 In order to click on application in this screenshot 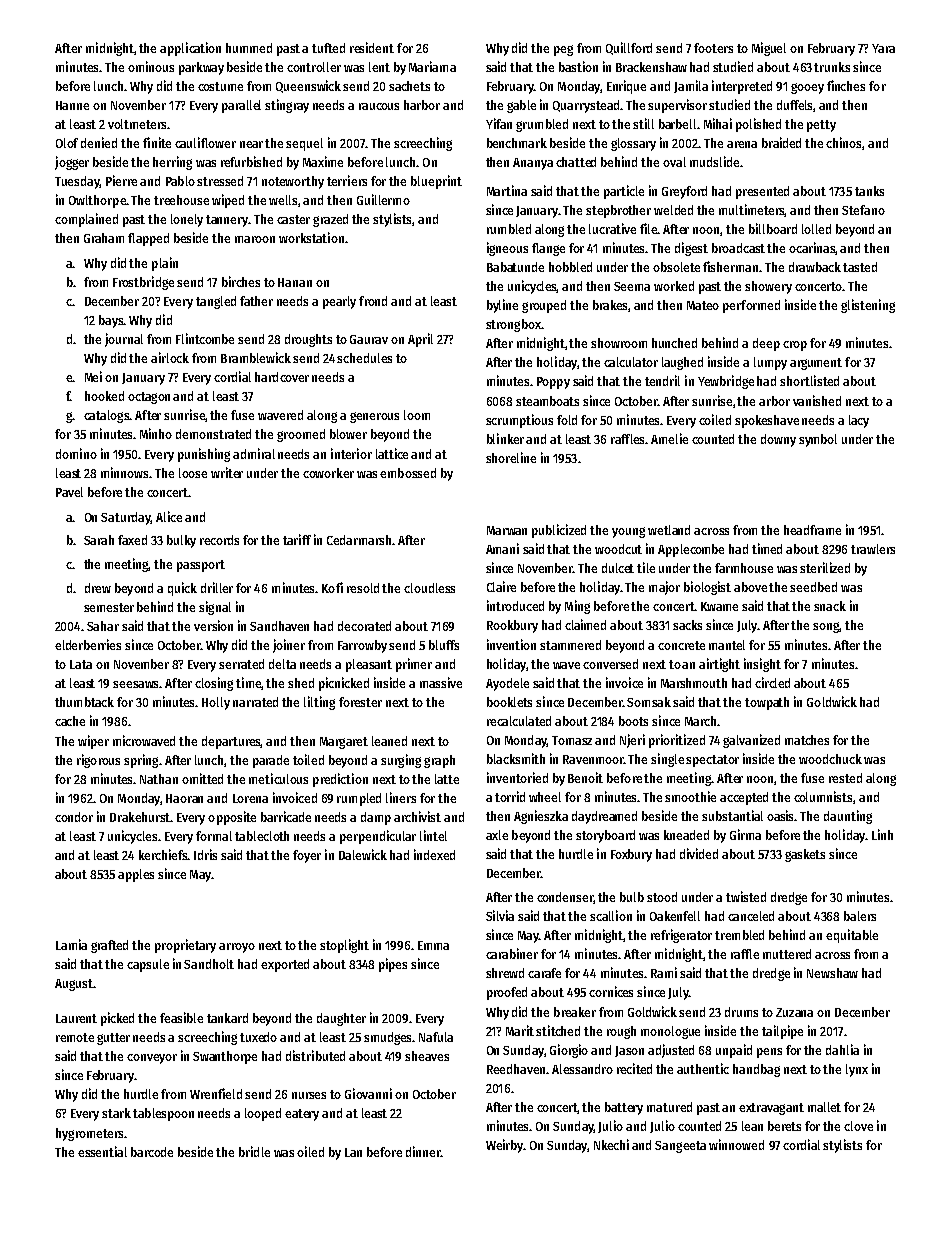, I will do `click(190, 49)`.
